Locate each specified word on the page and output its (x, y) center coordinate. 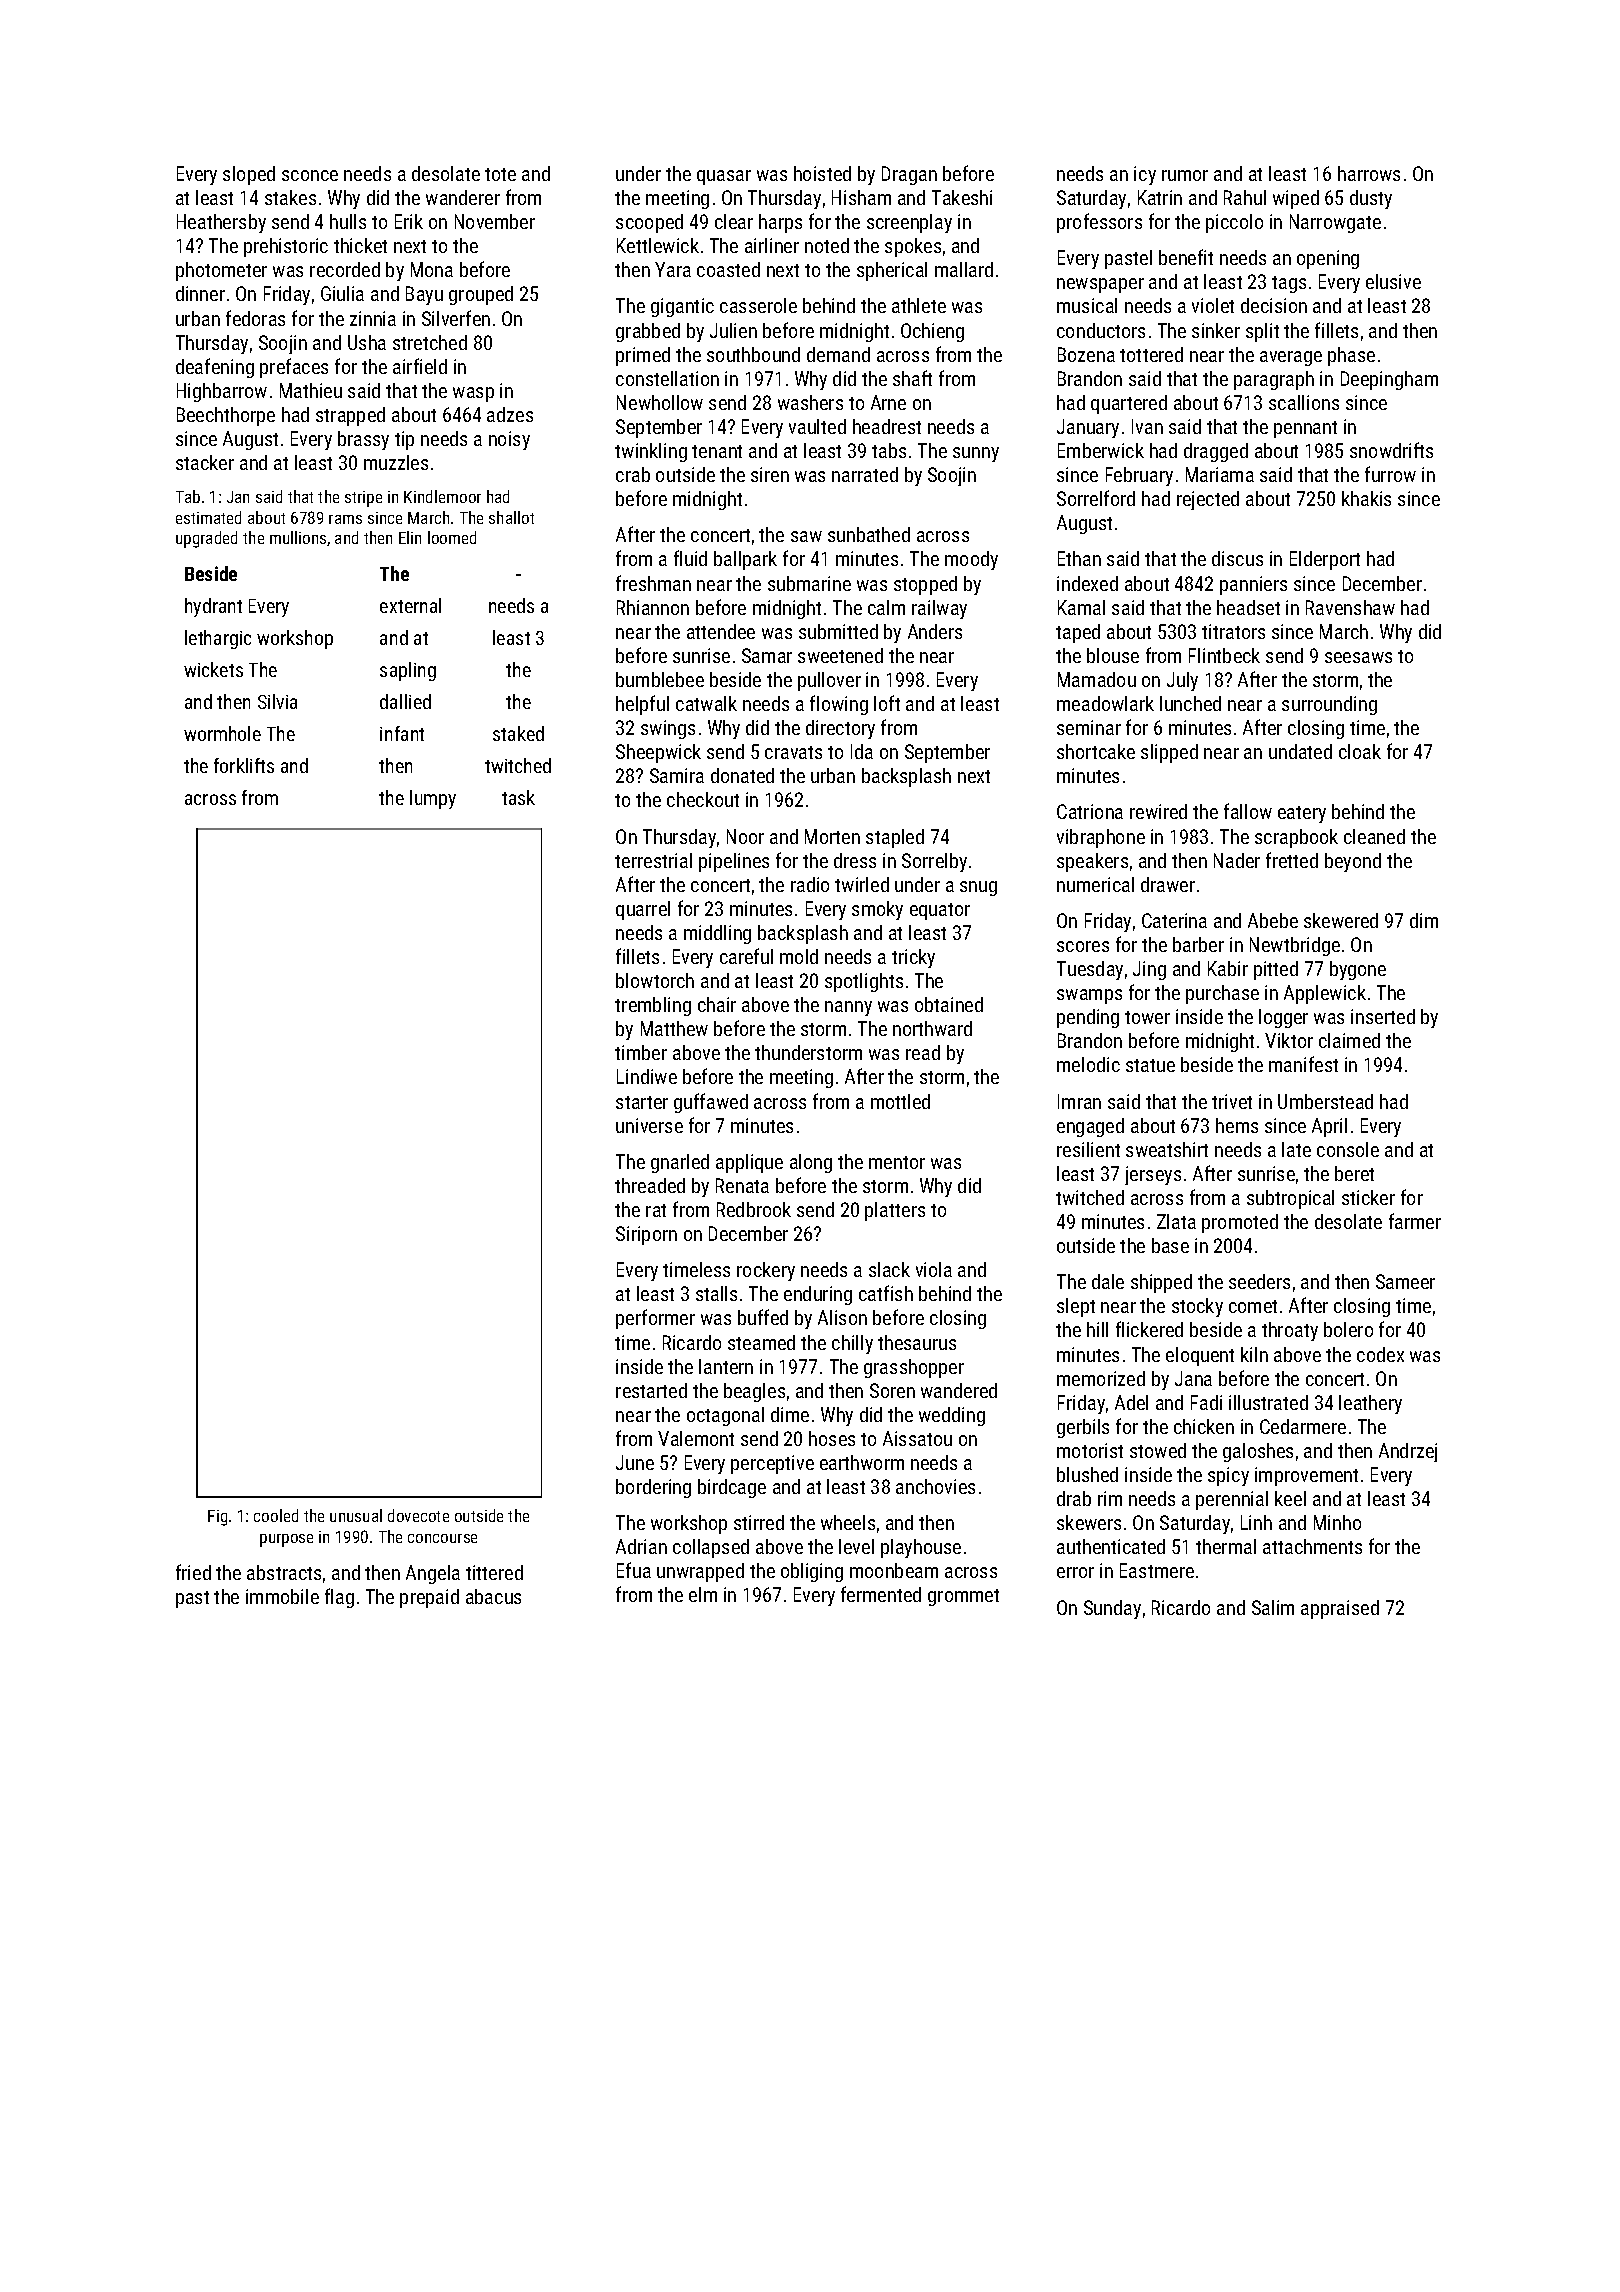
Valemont (696, 1438)
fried (193, 1572)
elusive (1393, 281)
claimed (1349, 1040)
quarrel (643, 910)
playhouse (921, 1548)
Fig (217, 1518)
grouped (481, 295)
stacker (205, 462)
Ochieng (932, 332)
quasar (724, 177)
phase (1351, 356)
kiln (1254, 1354)
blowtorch (655, 980)
